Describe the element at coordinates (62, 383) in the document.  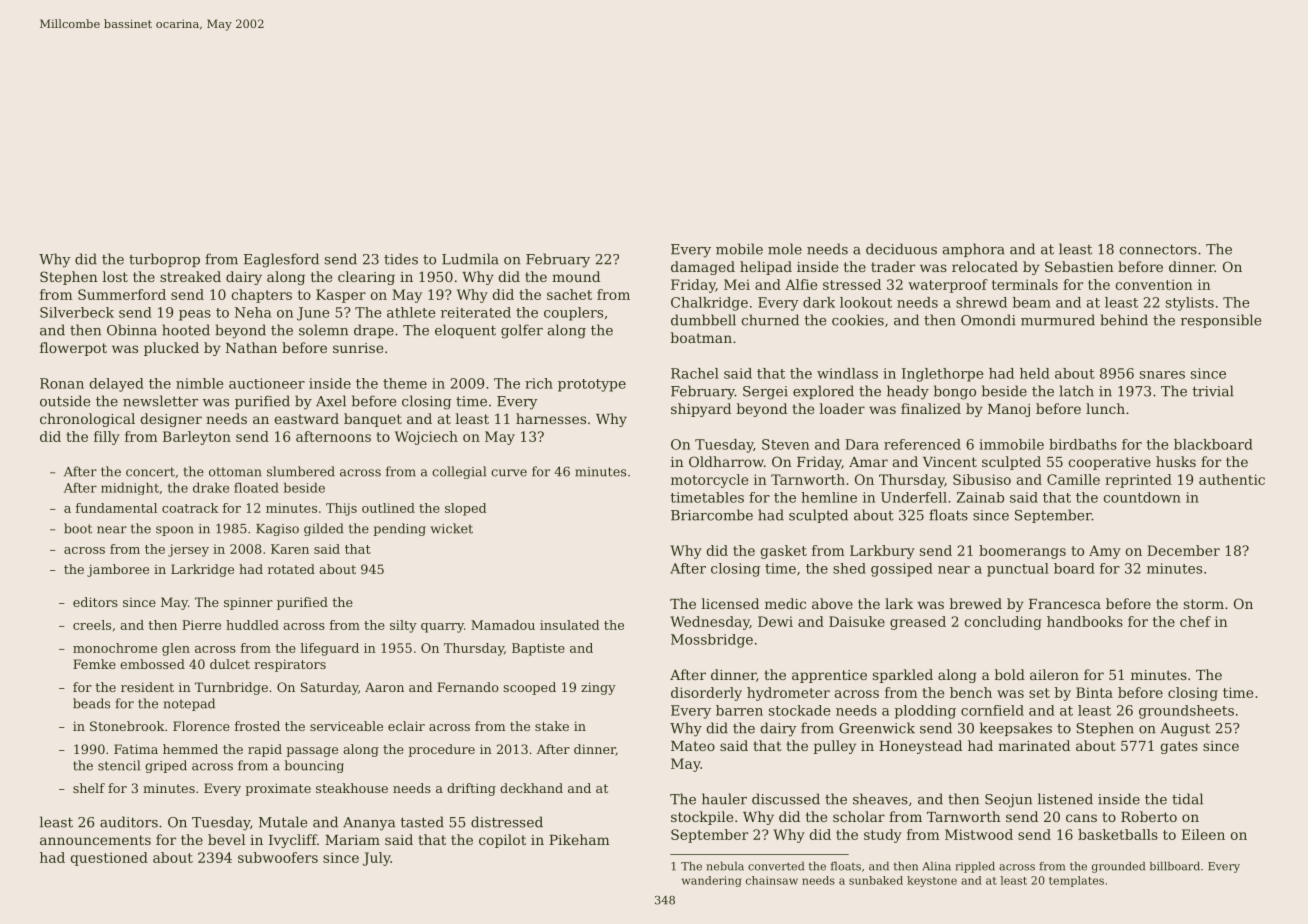
I see `Ronan` at that location.
